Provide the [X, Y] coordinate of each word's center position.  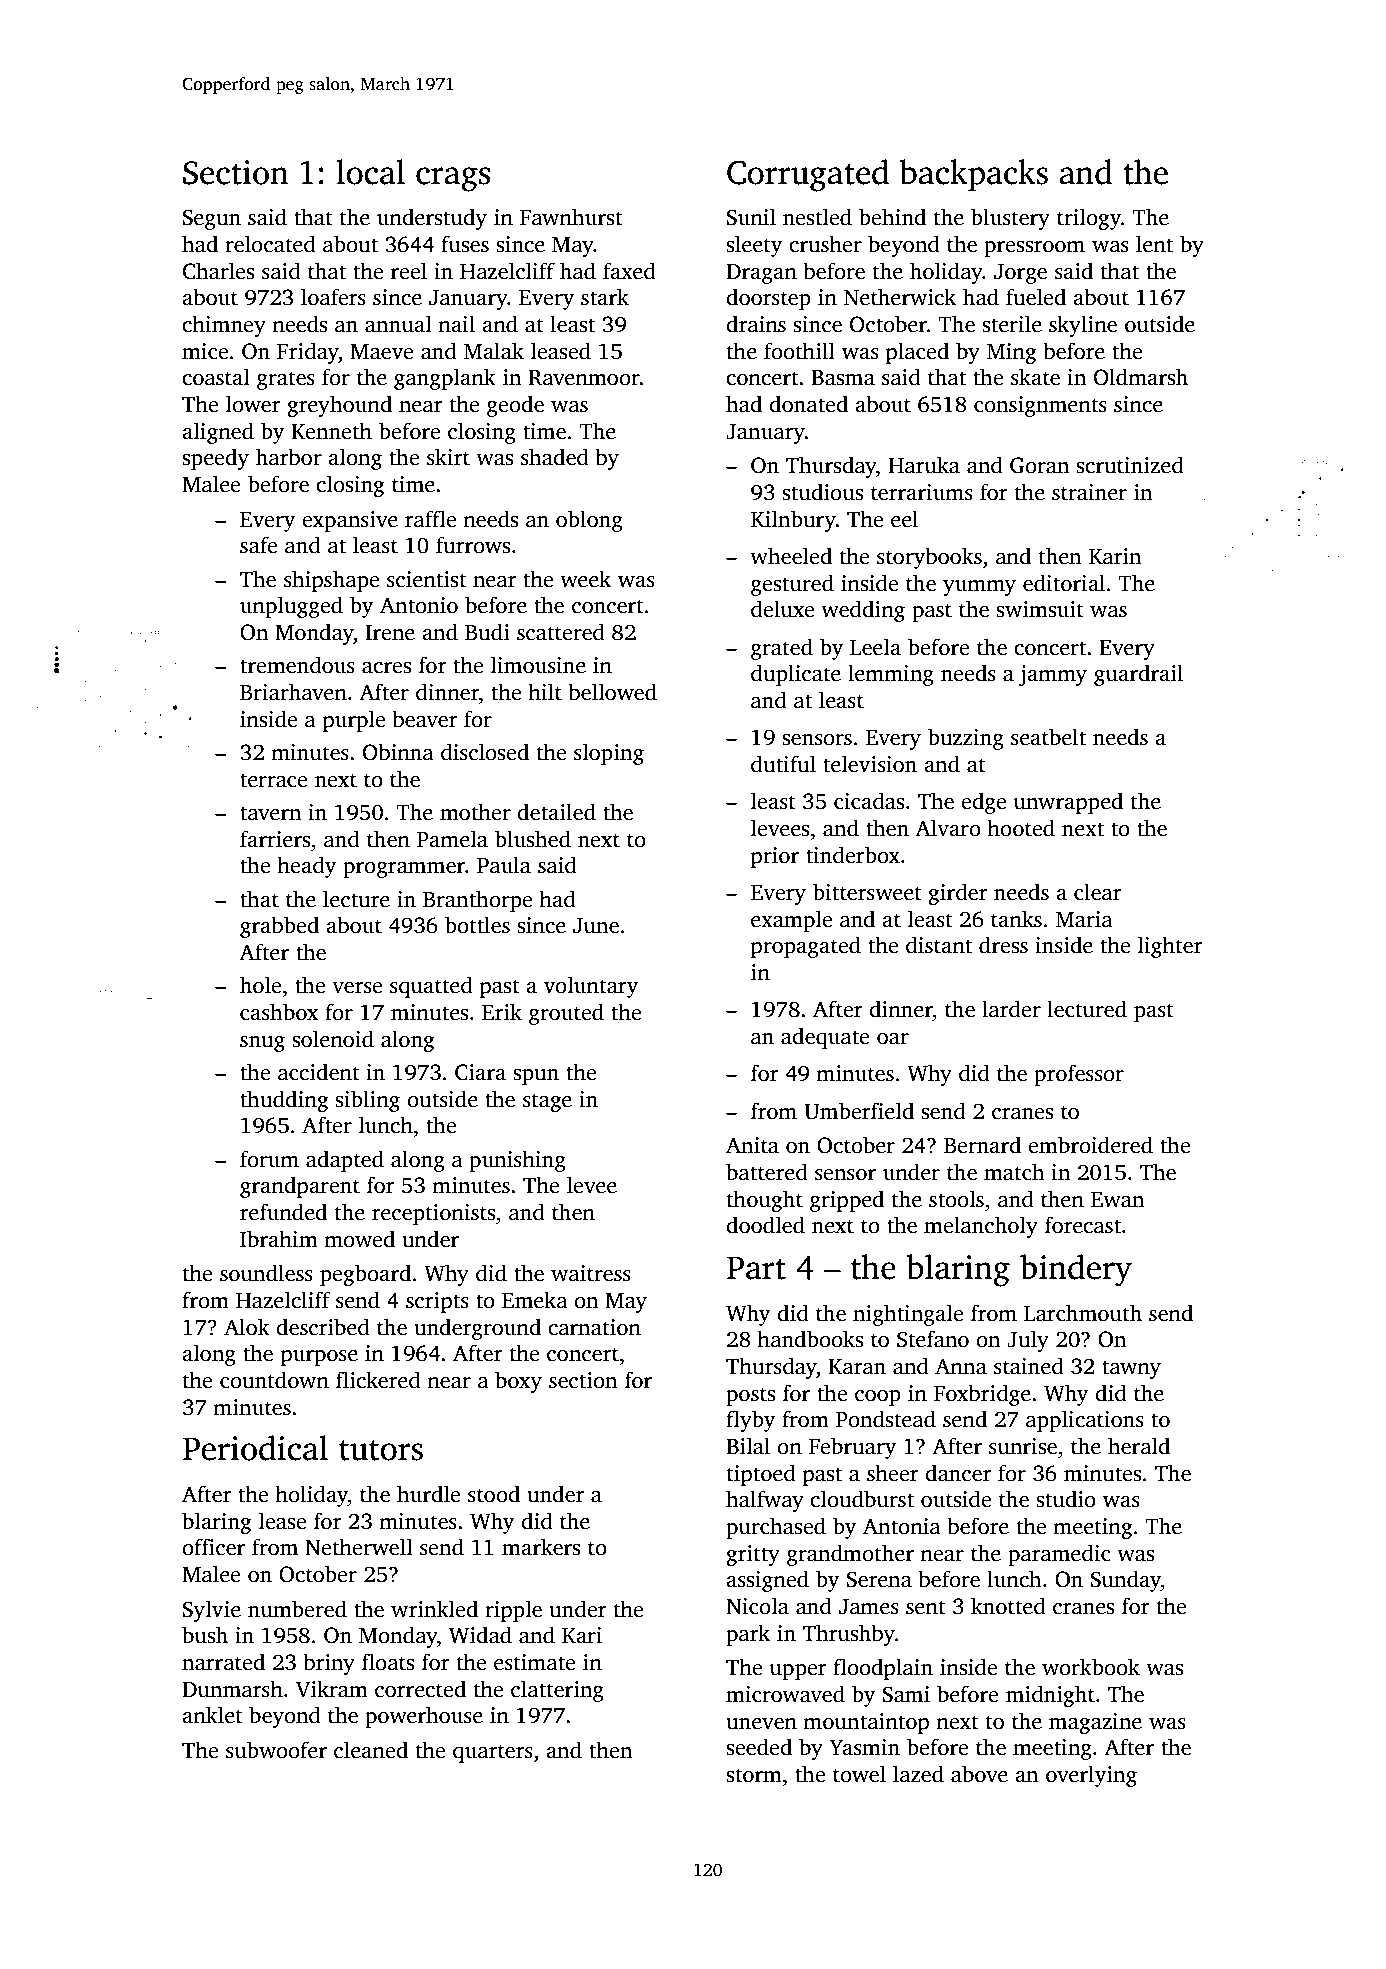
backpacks [974, 175]
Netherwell [359, 1547]
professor [1079, 1075]
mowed [359, 1239]
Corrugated [808, 175]
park [748, 1635]
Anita [752, 1145]
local [371, 172]
